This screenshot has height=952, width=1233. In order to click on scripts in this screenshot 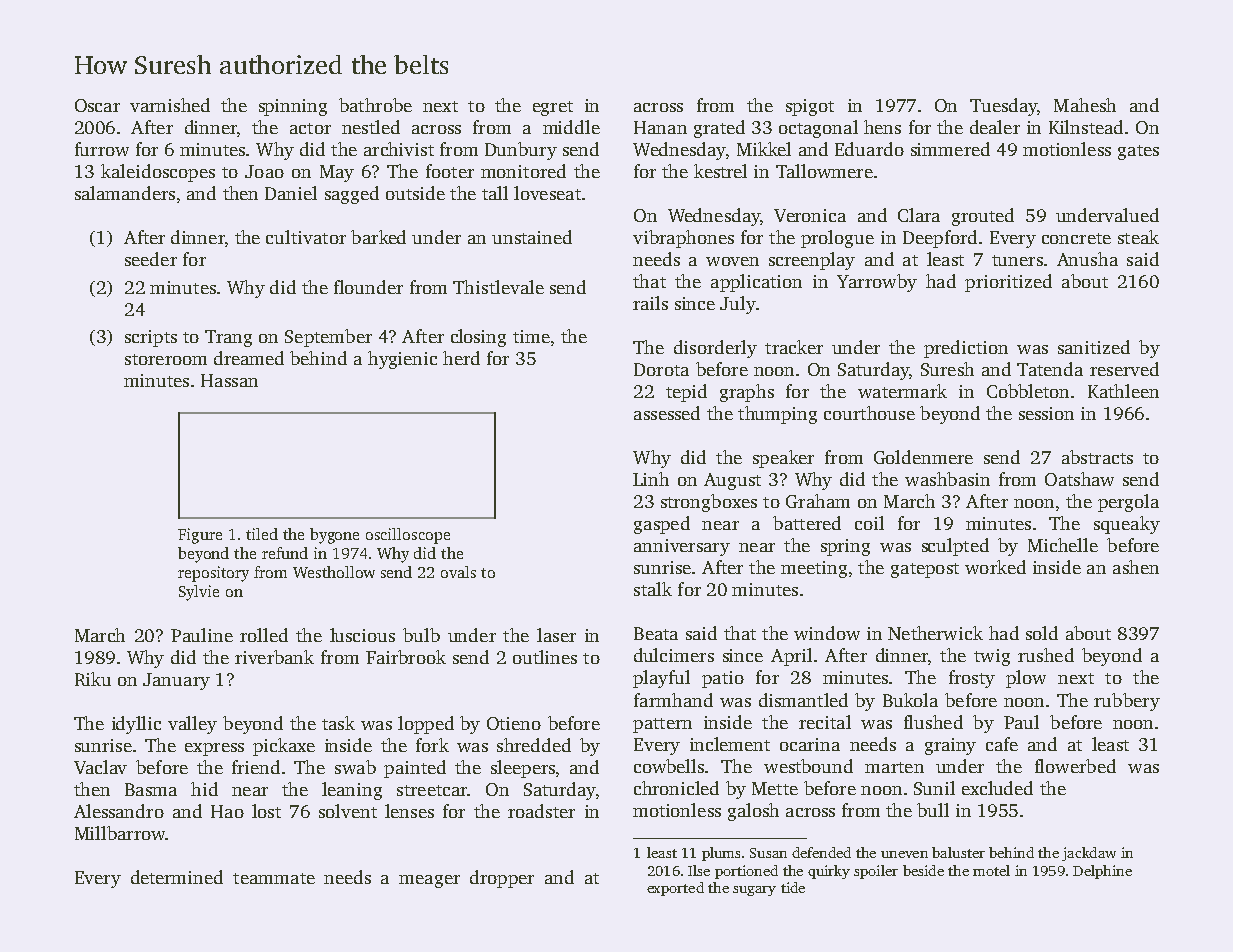, I will do `click(151, 338)`.
